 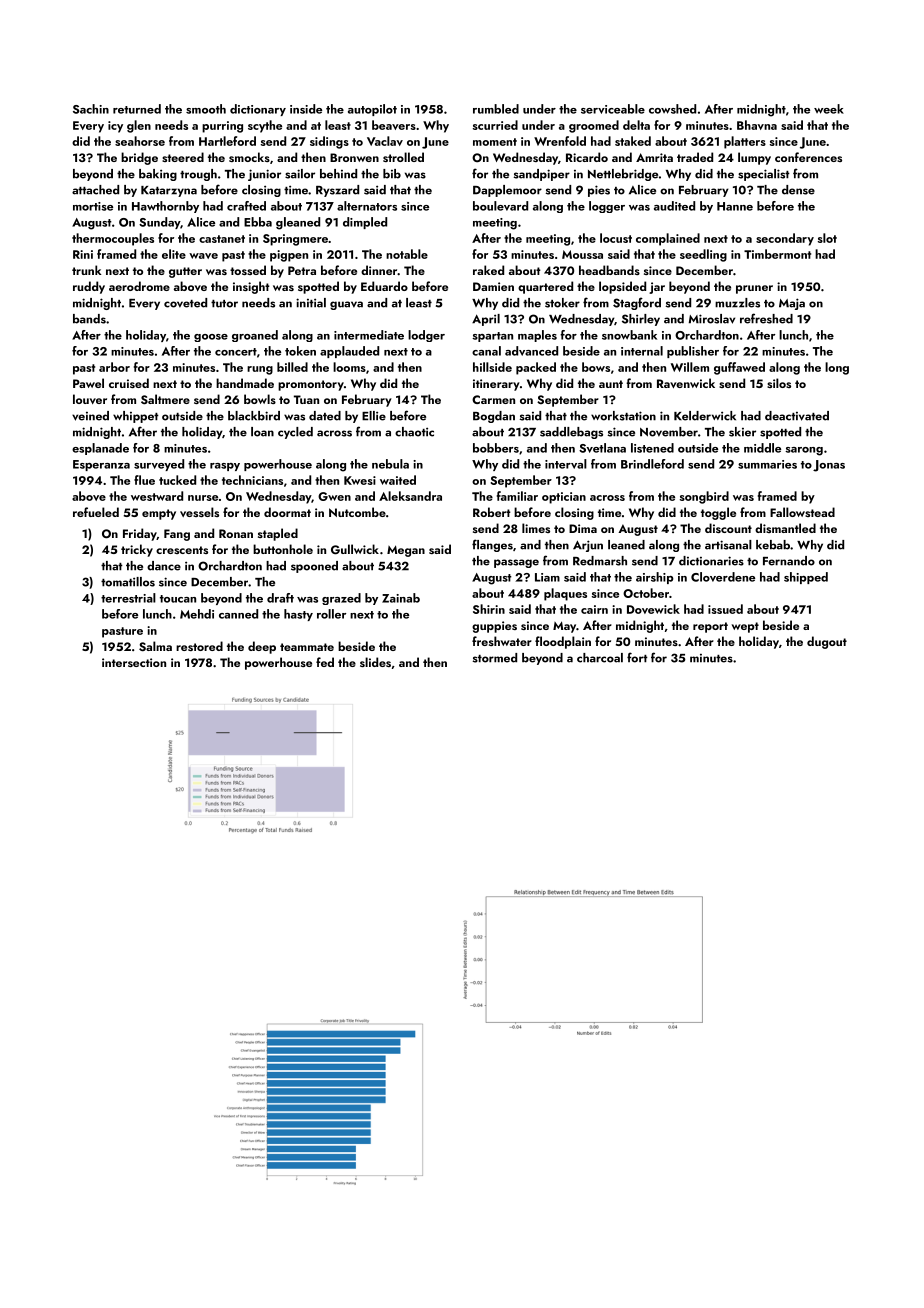 What do you see at coordinates (95, 190) in the screenshot?
I see `attached` at bounding box center [95, 190].
